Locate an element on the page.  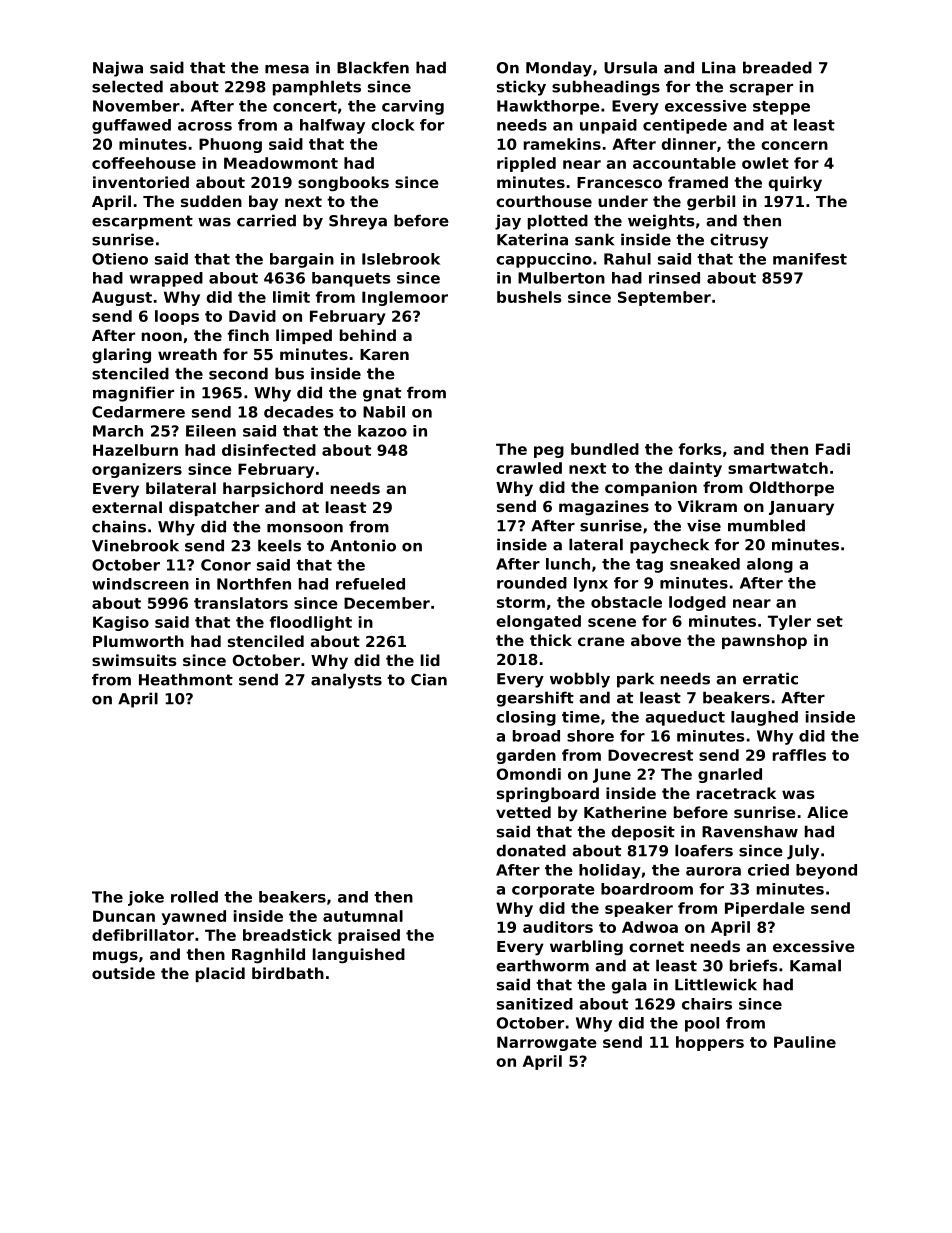
Najwa is located at coordinates (118, 69).
